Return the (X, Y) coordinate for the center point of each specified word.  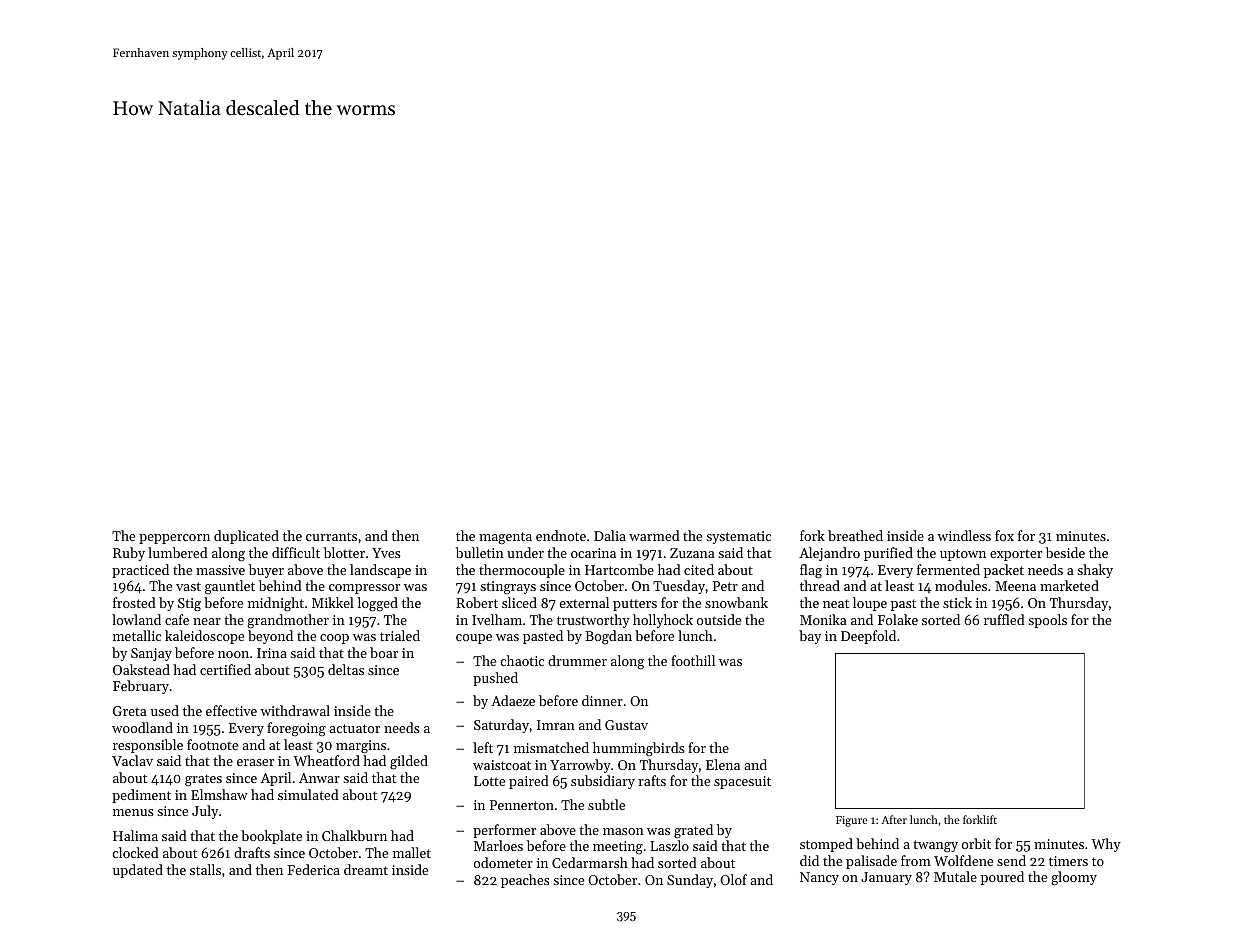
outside (719, 619)
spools (1047, 621)
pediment (141, 796)
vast (188, 586)
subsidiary (603, 782)
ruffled (1004, 619)
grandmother (288, 621)
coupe (474, 639)
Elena (723, 764)
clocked (135, 852)
